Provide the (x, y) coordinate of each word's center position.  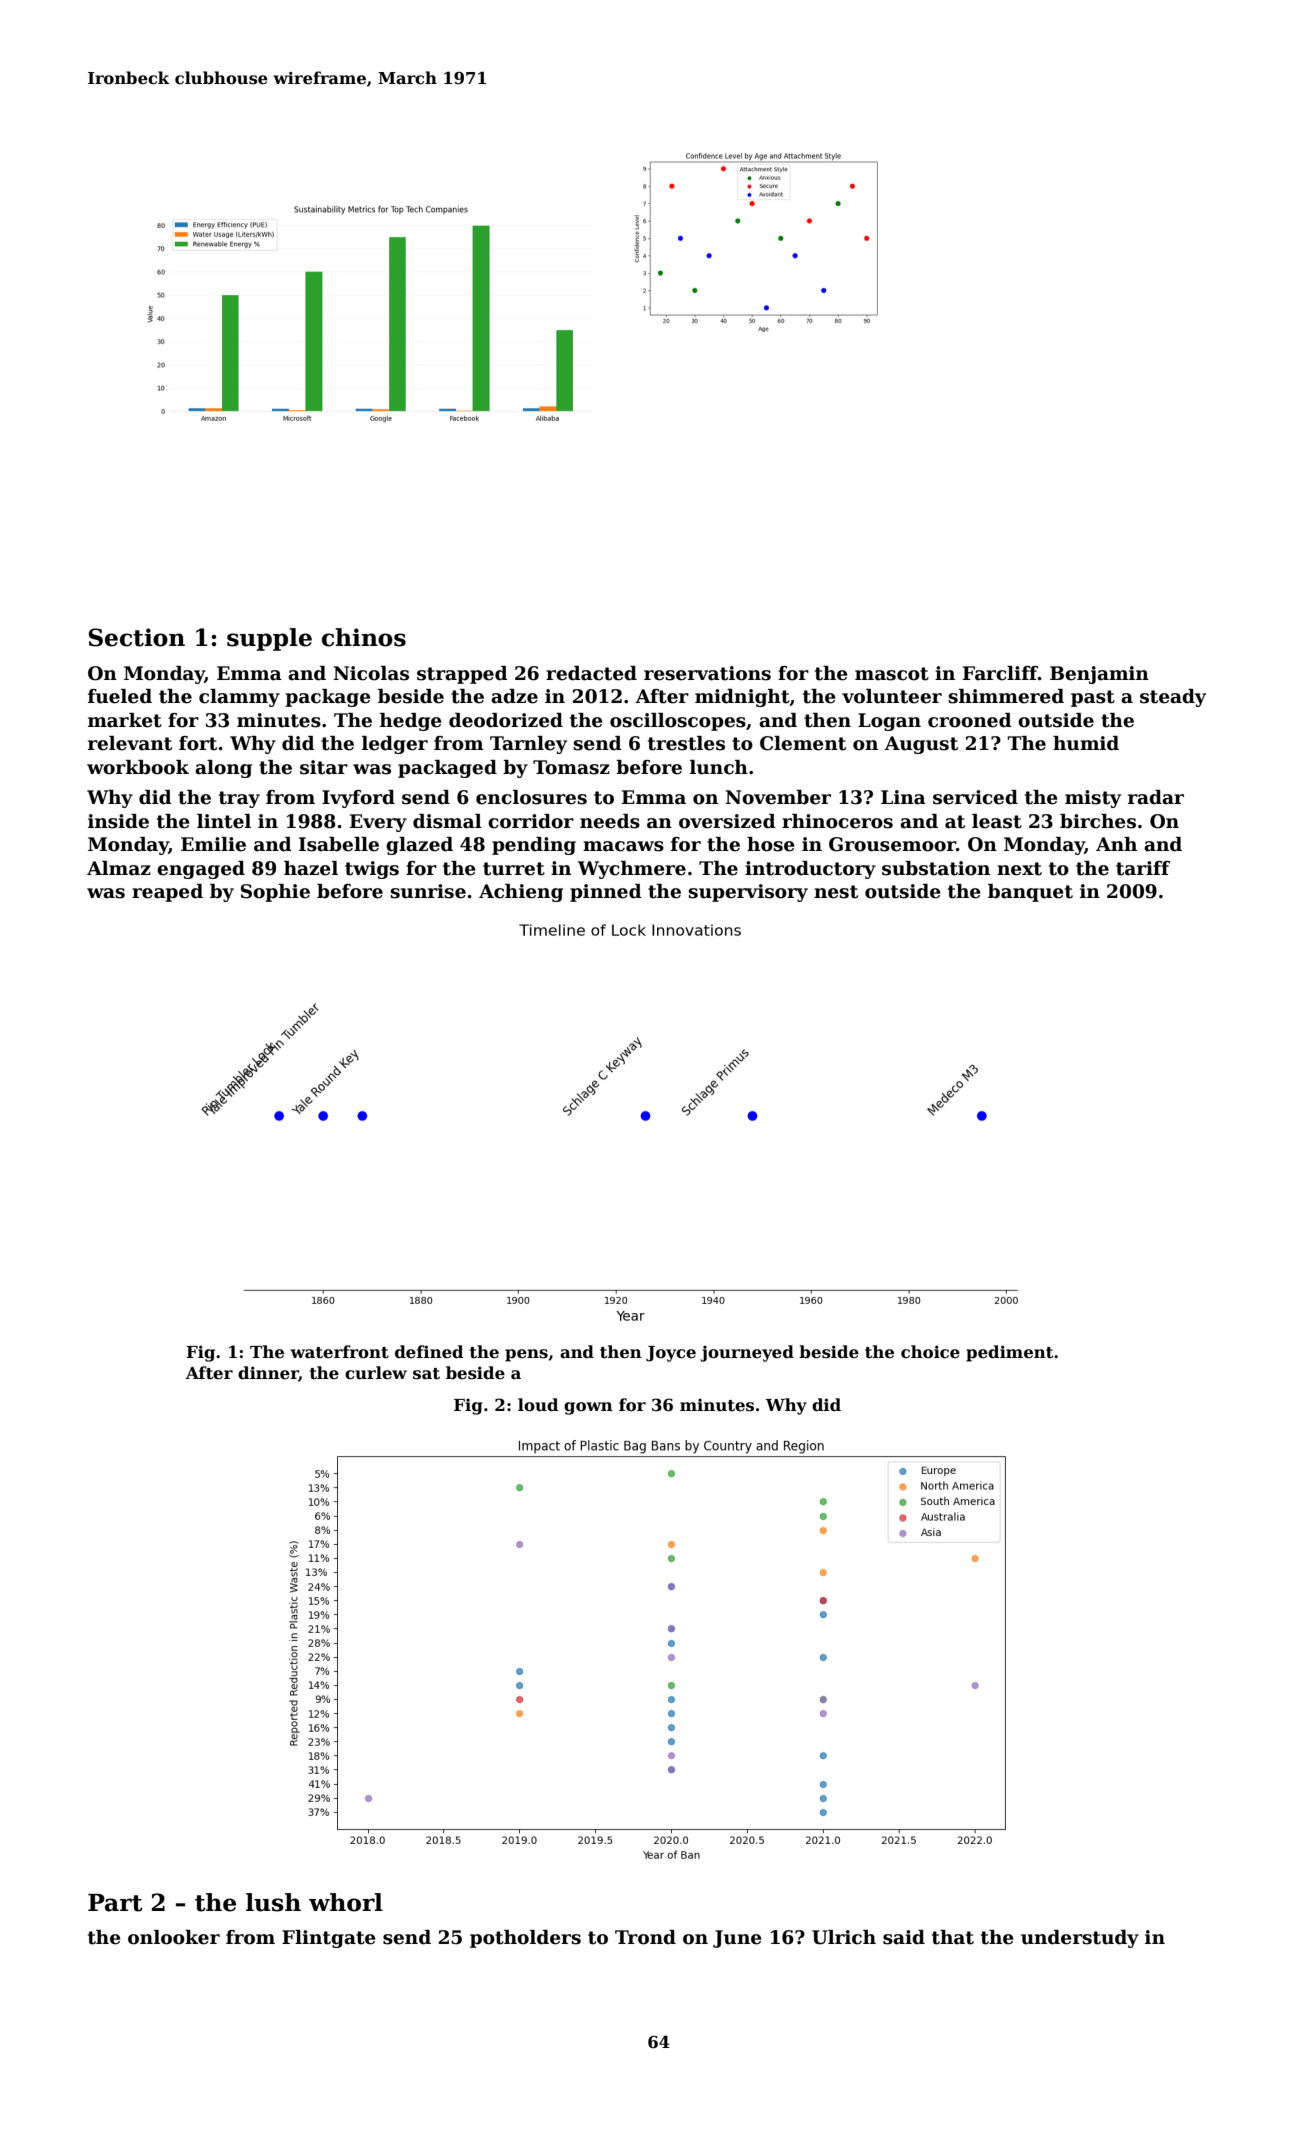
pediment (1009, 1353)
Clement (803, 743)
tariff (1143, 868)
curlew (376, 1373)
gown (588, 1408)
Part (115, 1903)
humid (1086, 743)
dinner (268, 1374)
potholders (525, 1939)
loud (538, 1405)
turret (514, 869)
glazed (419, 846)
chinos (364, 637)
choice (930, 1352)
